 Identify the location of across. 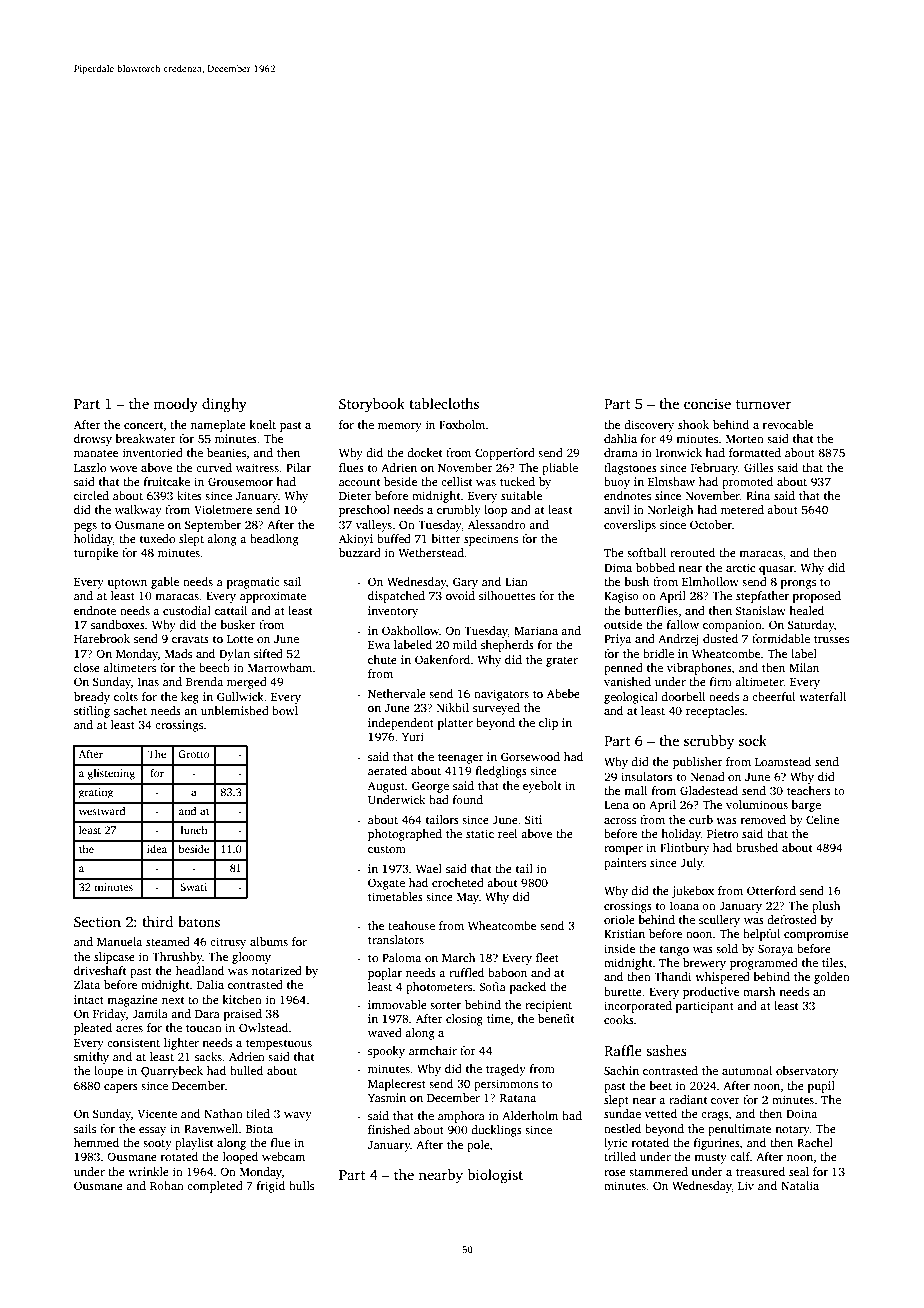
(620, 821).
